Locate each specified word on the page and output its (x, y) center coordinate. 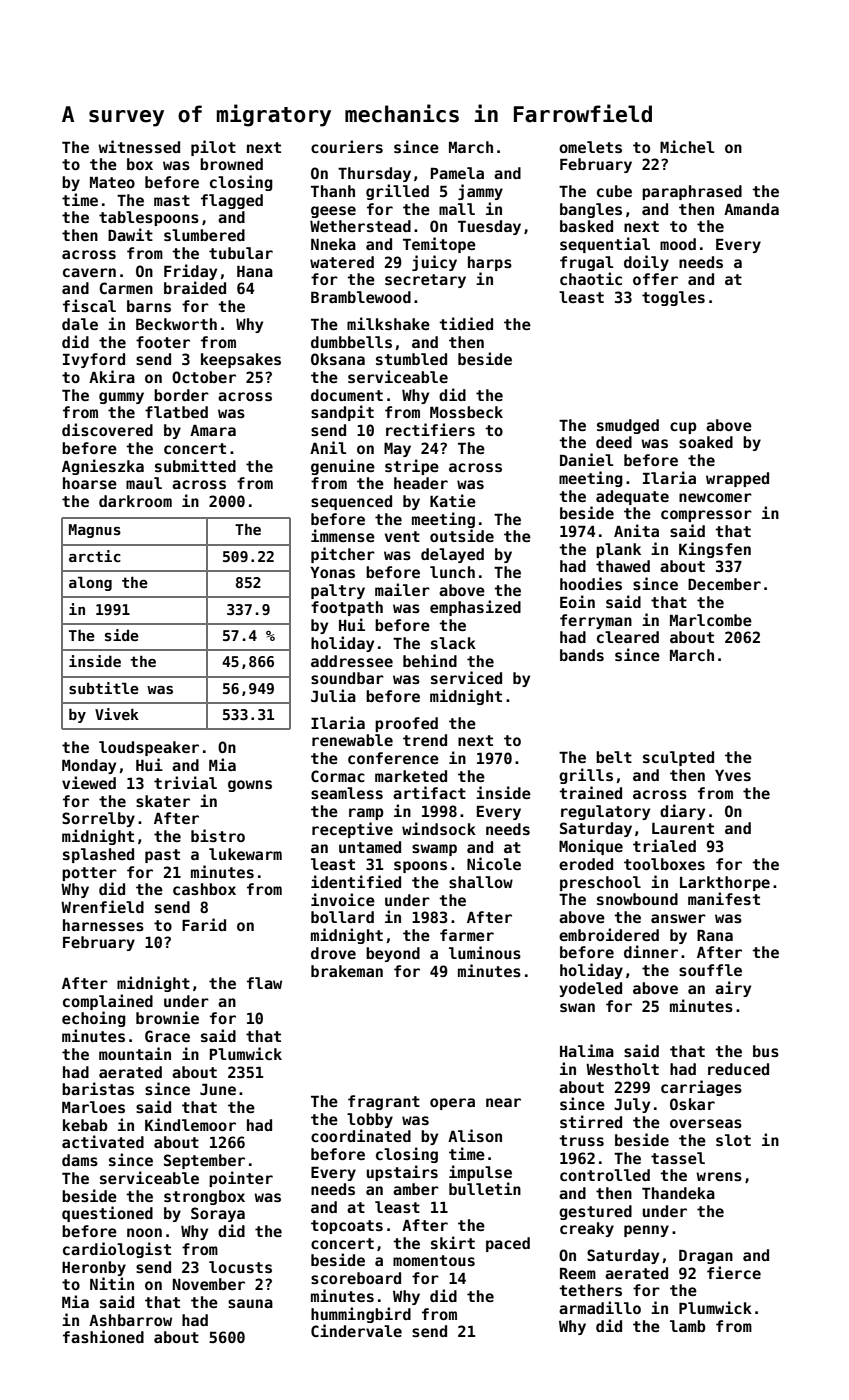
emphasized (475, 608)
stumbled (411, 359)
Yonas (332, 572)
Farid (204, 924)
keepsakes (241, 360)
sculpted (678, 758)
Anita (636, 530)
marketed (411, 776)
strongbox (204, 1197)
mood (678, 244)
